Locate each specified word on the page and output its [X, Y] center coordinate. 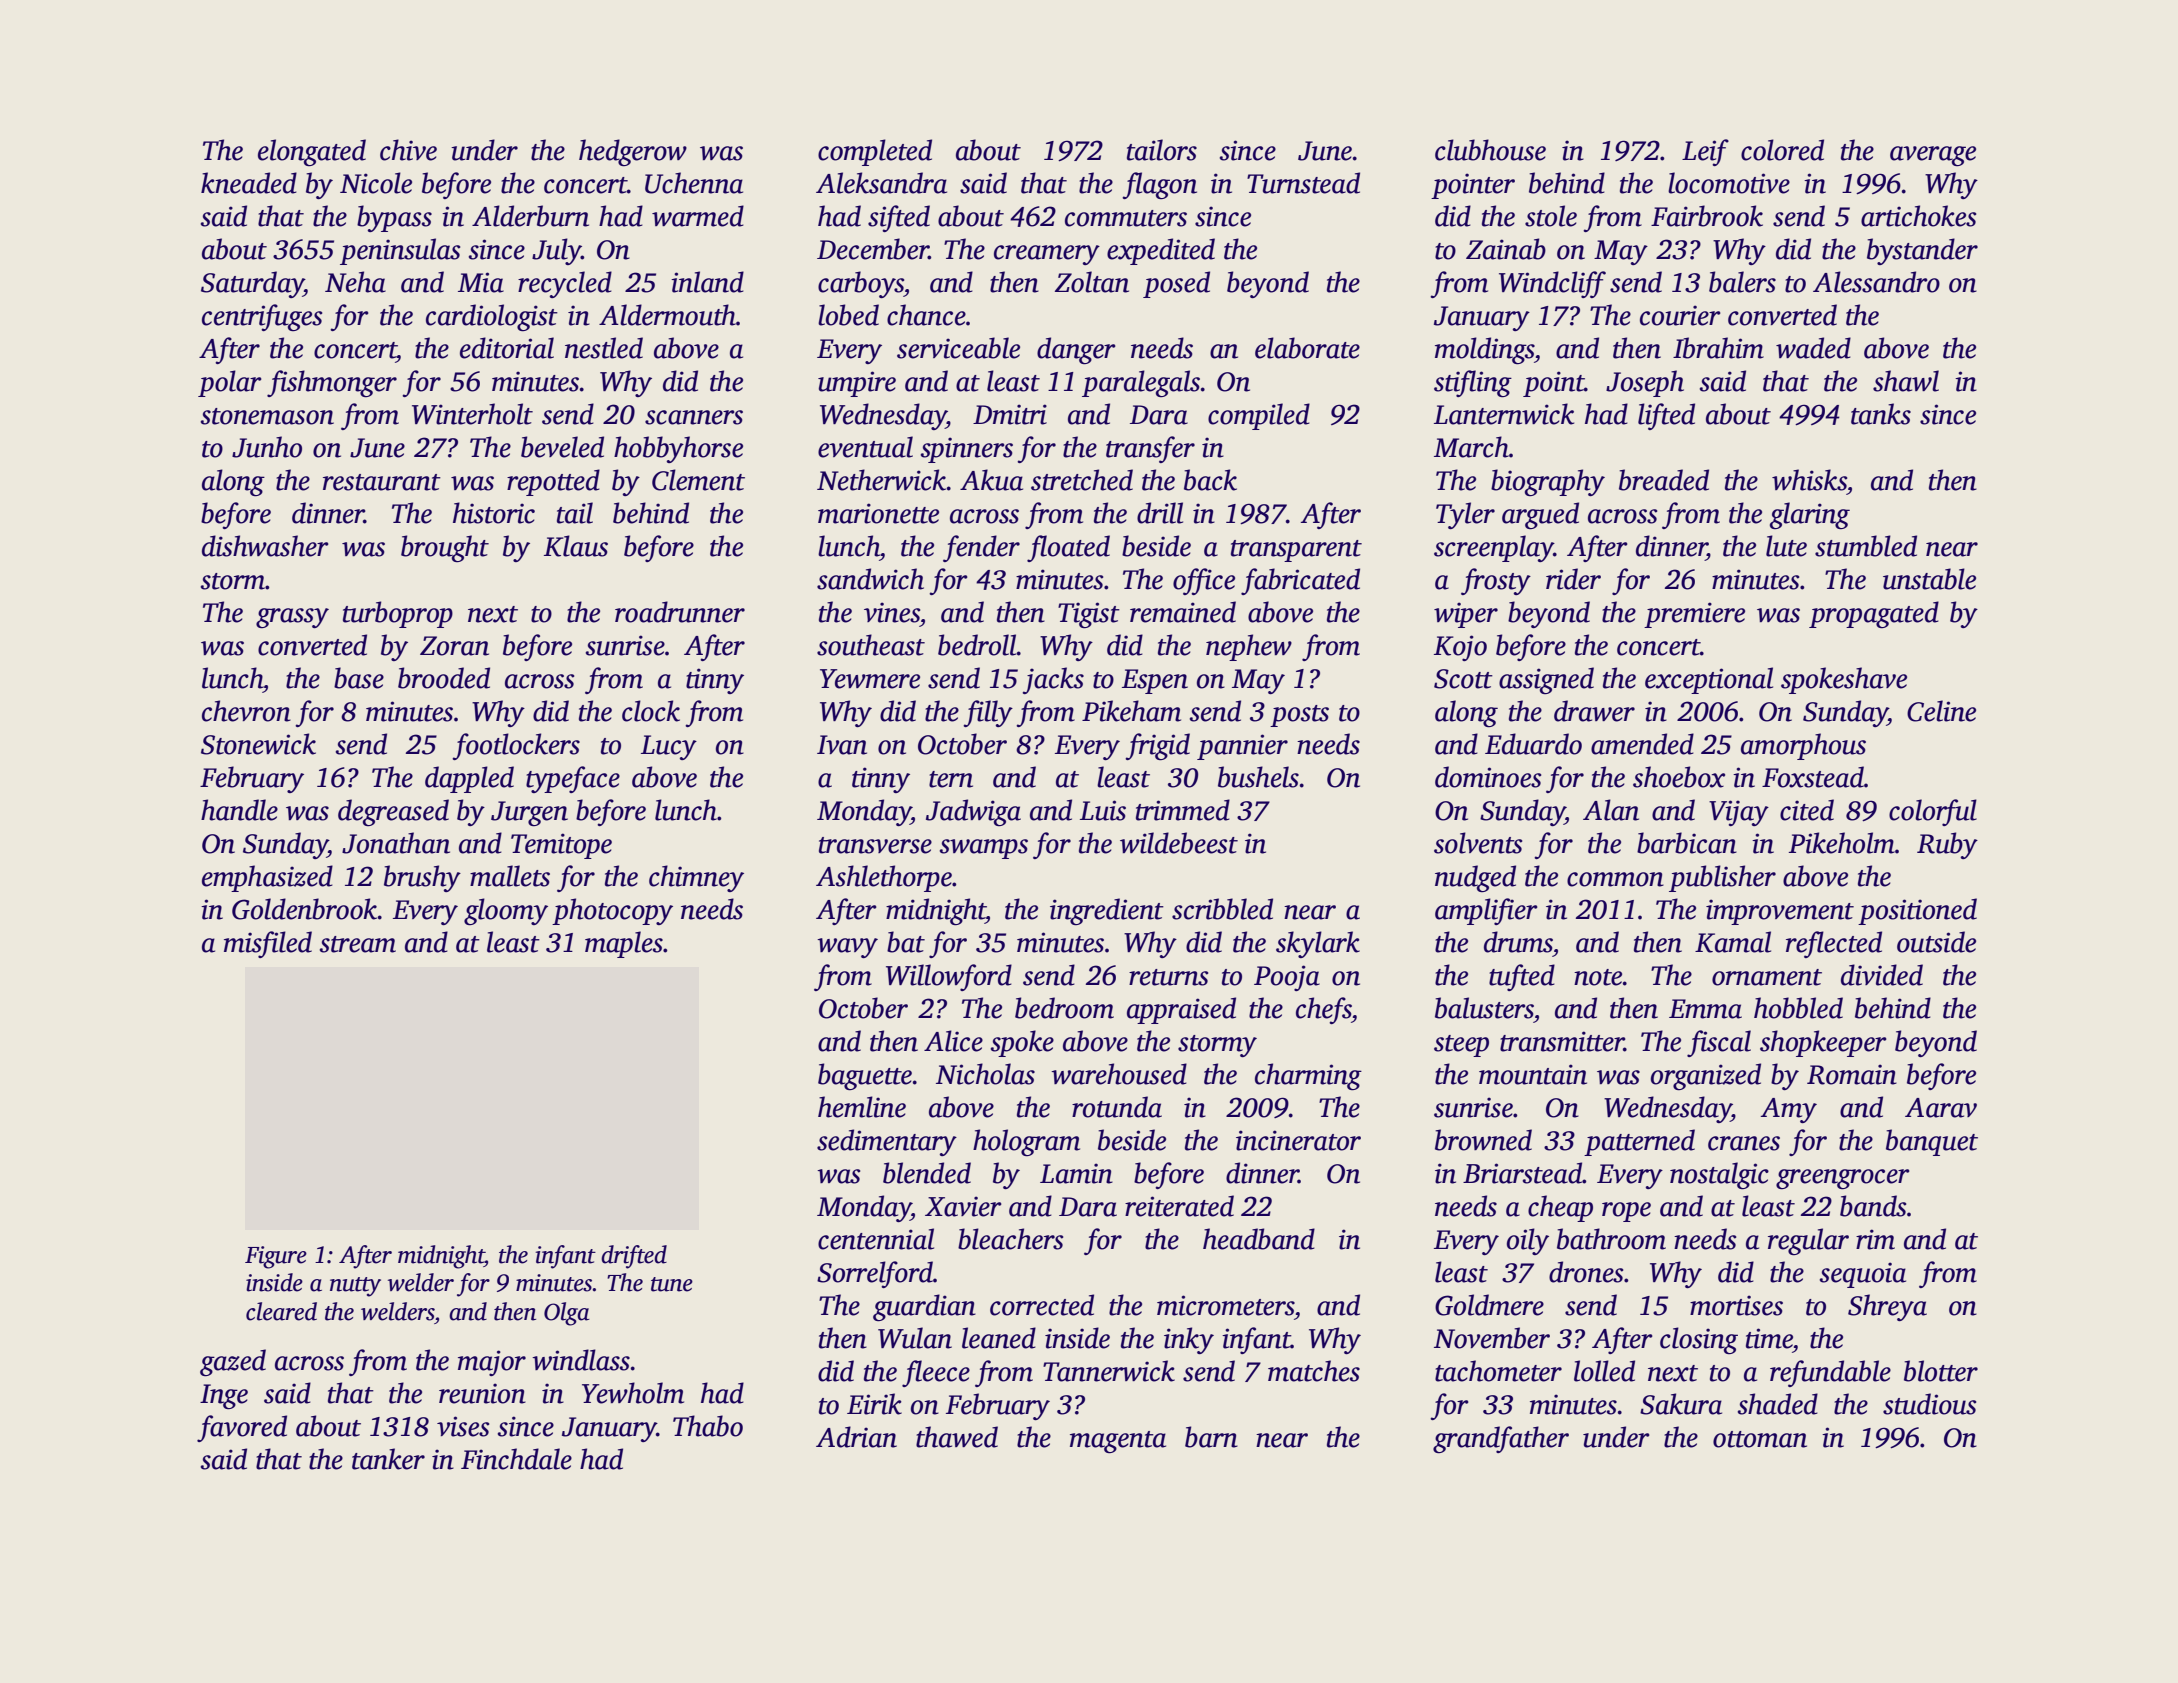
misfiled [268, 944]
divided [1882, 975]
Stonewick [258, 744]
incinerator [1298, 1140]
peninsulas [400, 251]
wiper [1466, 615]
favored [242, 1428]
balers [1742, 282]
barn [1211, 1437]
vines [892, 612]
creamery [1047, 255]
